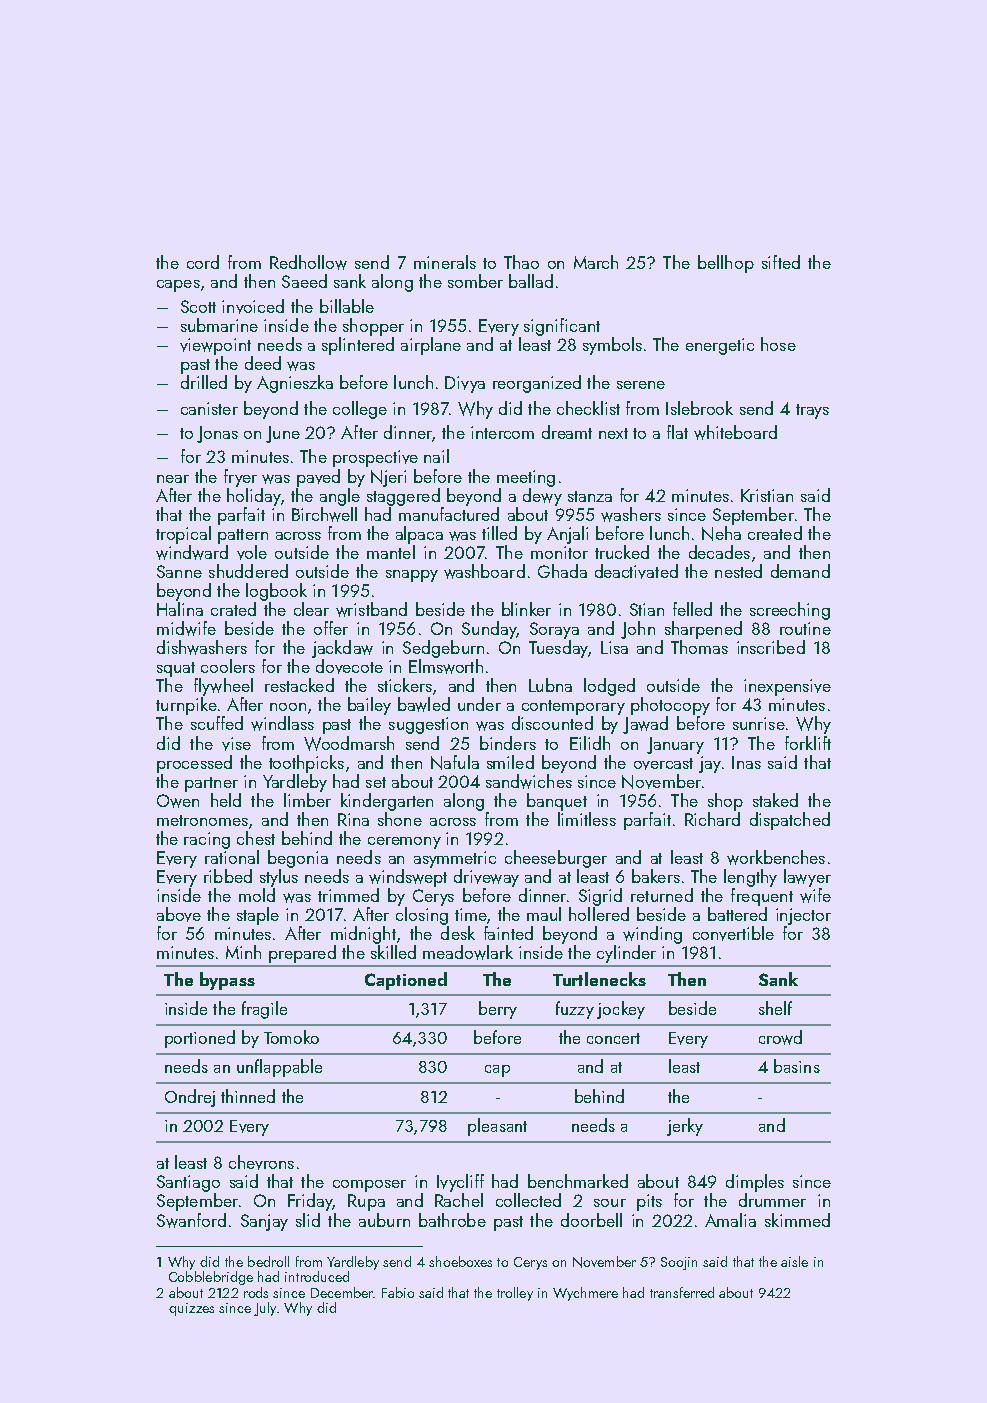  I want to click on Sunday, so click(489, 630).
